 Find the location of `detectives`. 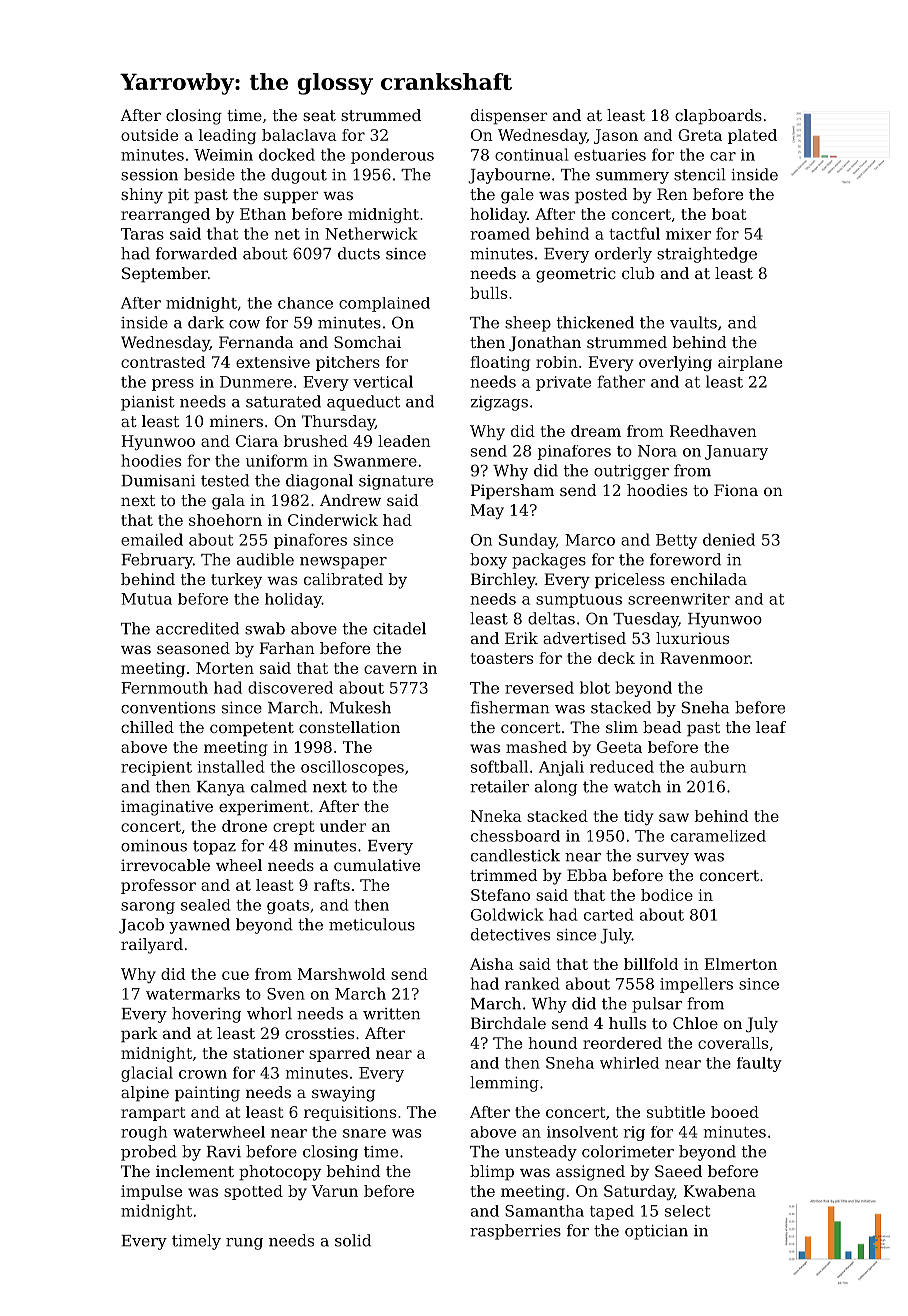

detectives is located at coordinates (510, 934).
